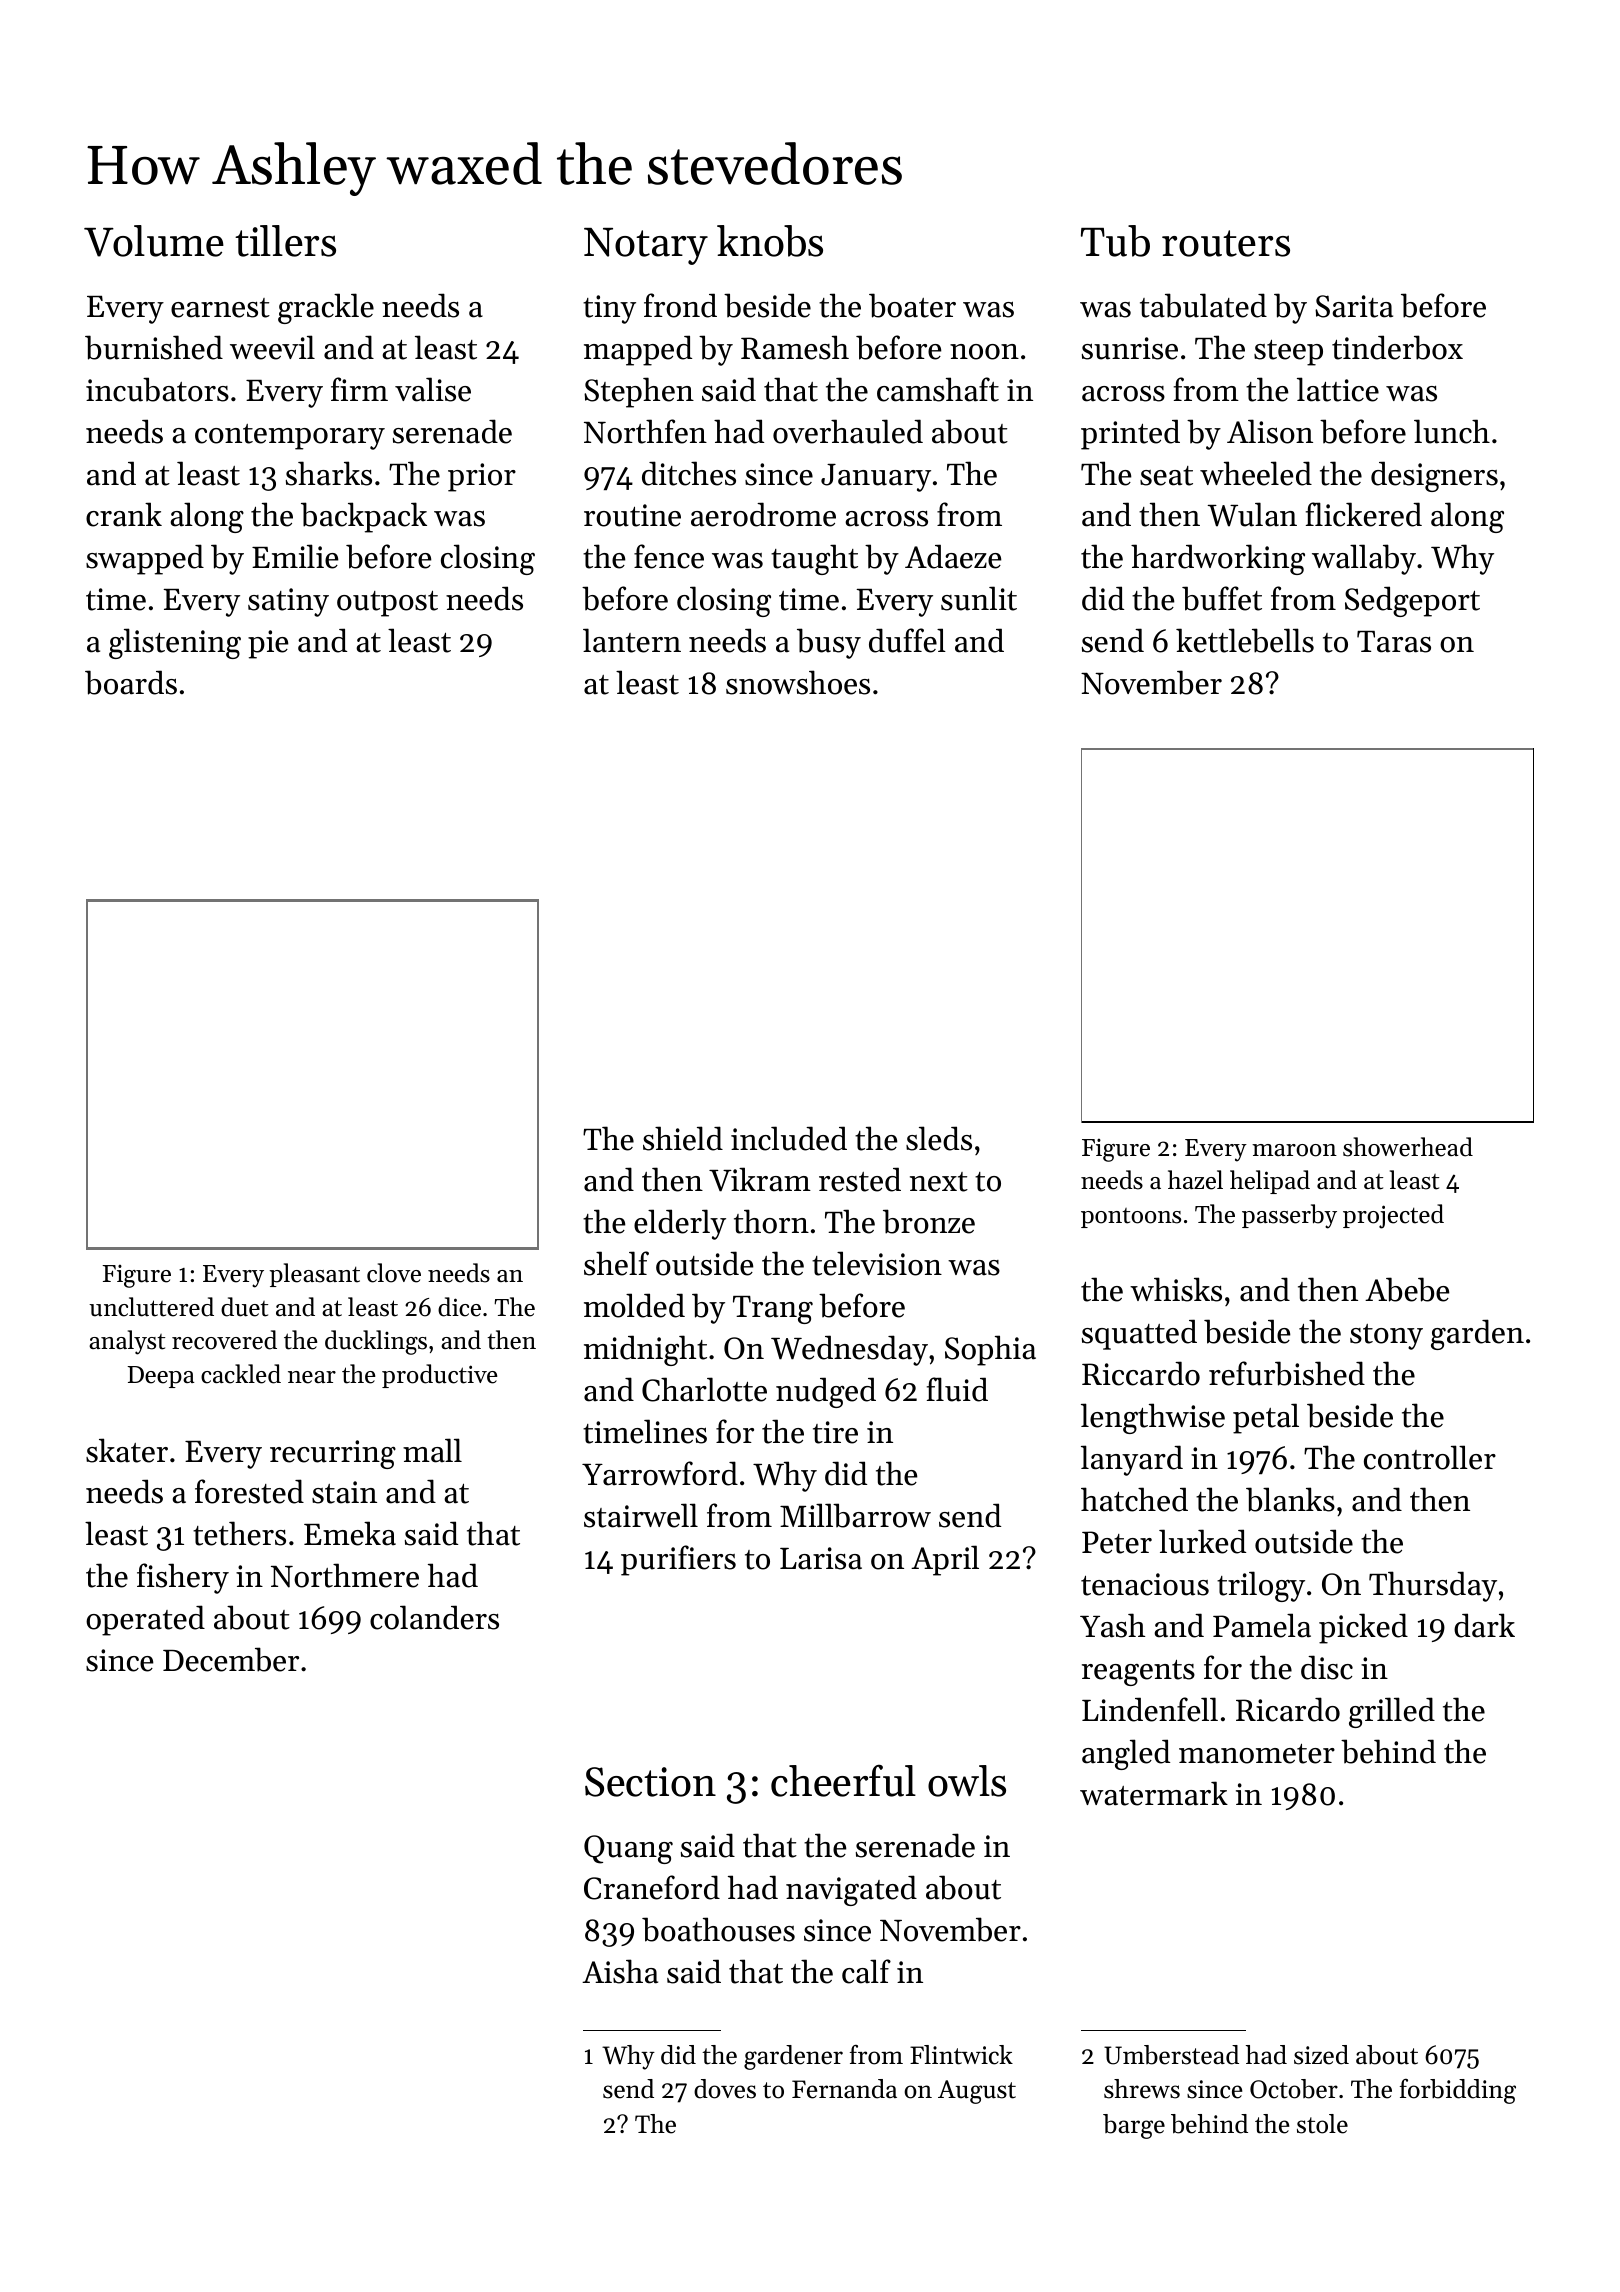 The height and width of the image is (2292, 1620). Describe the element at coordinates (1322, 2124) in the image. I see `stole` at that location.
